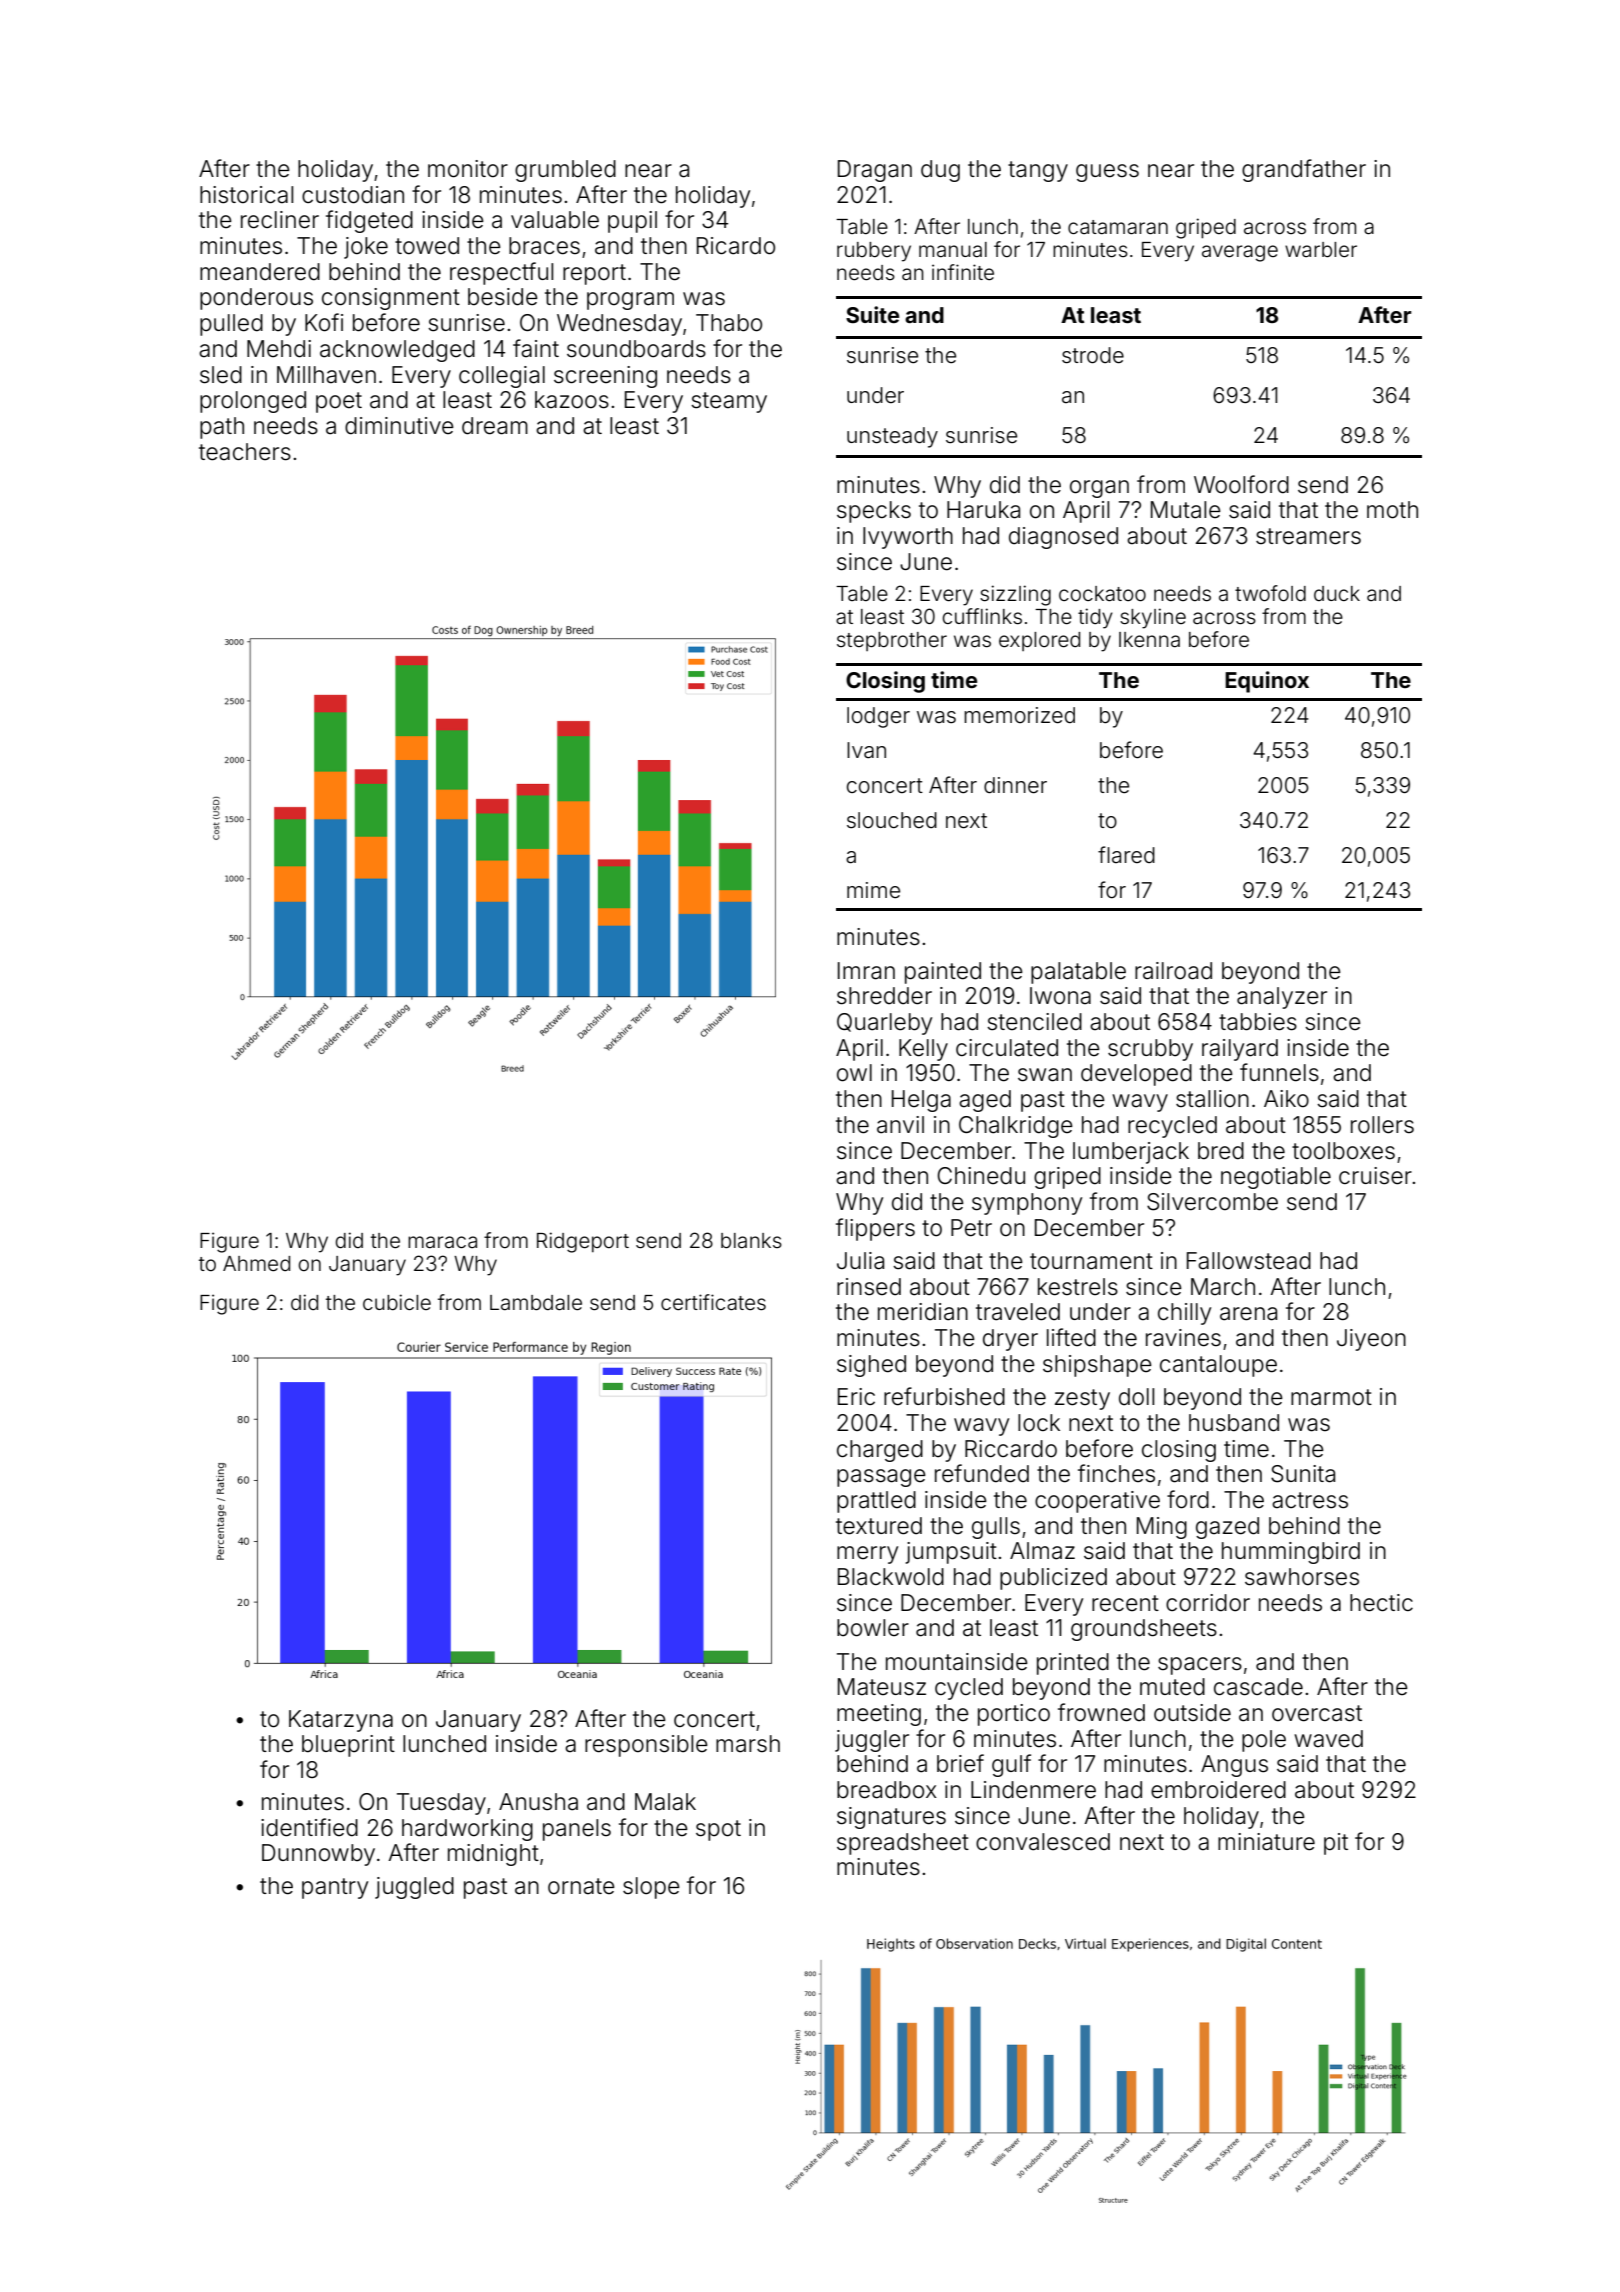  Describe the element at coordinates (348, 1746) in the screenshot. I see `blueprint` at that location.
